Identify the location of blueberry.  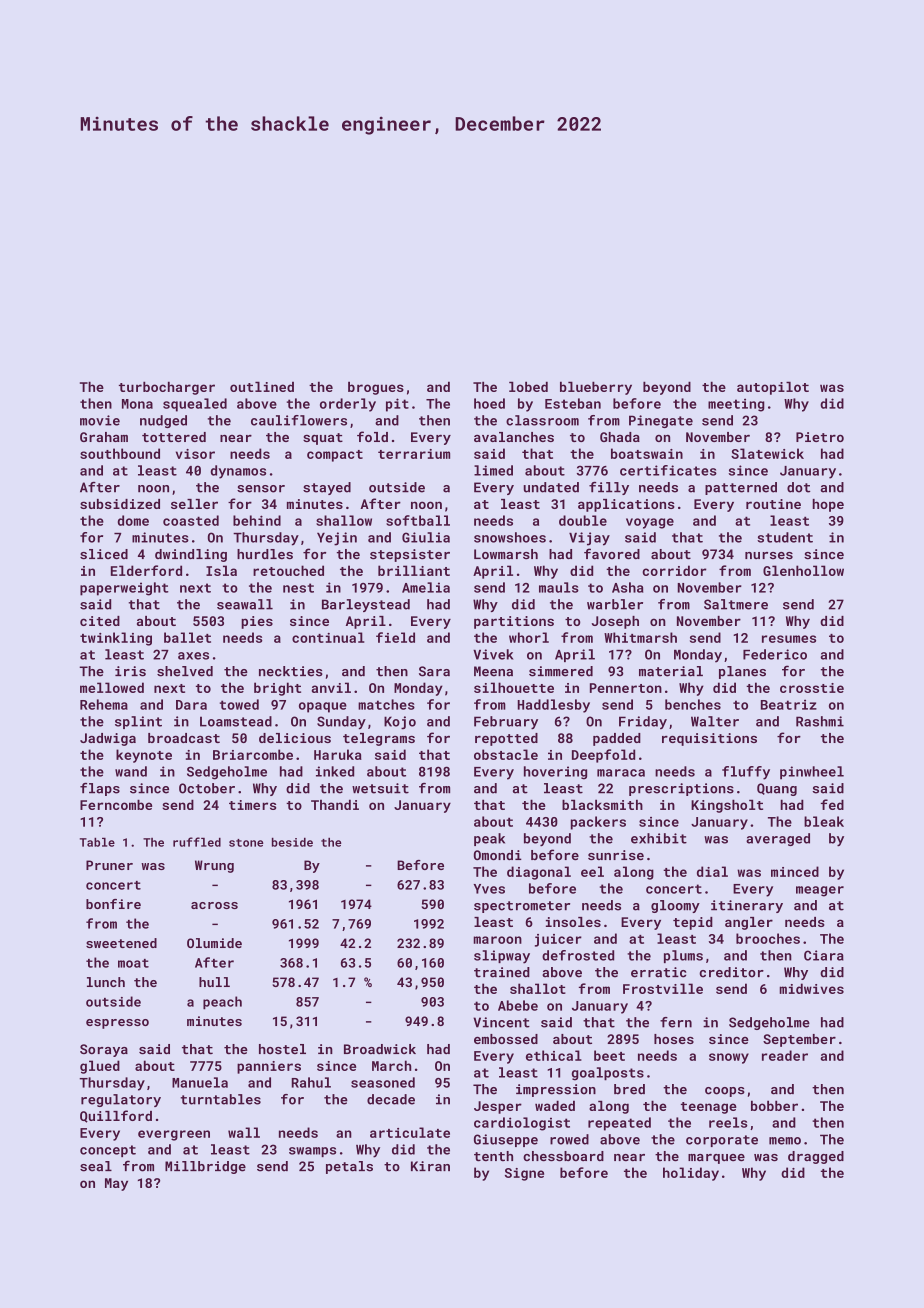
(596, 388).
